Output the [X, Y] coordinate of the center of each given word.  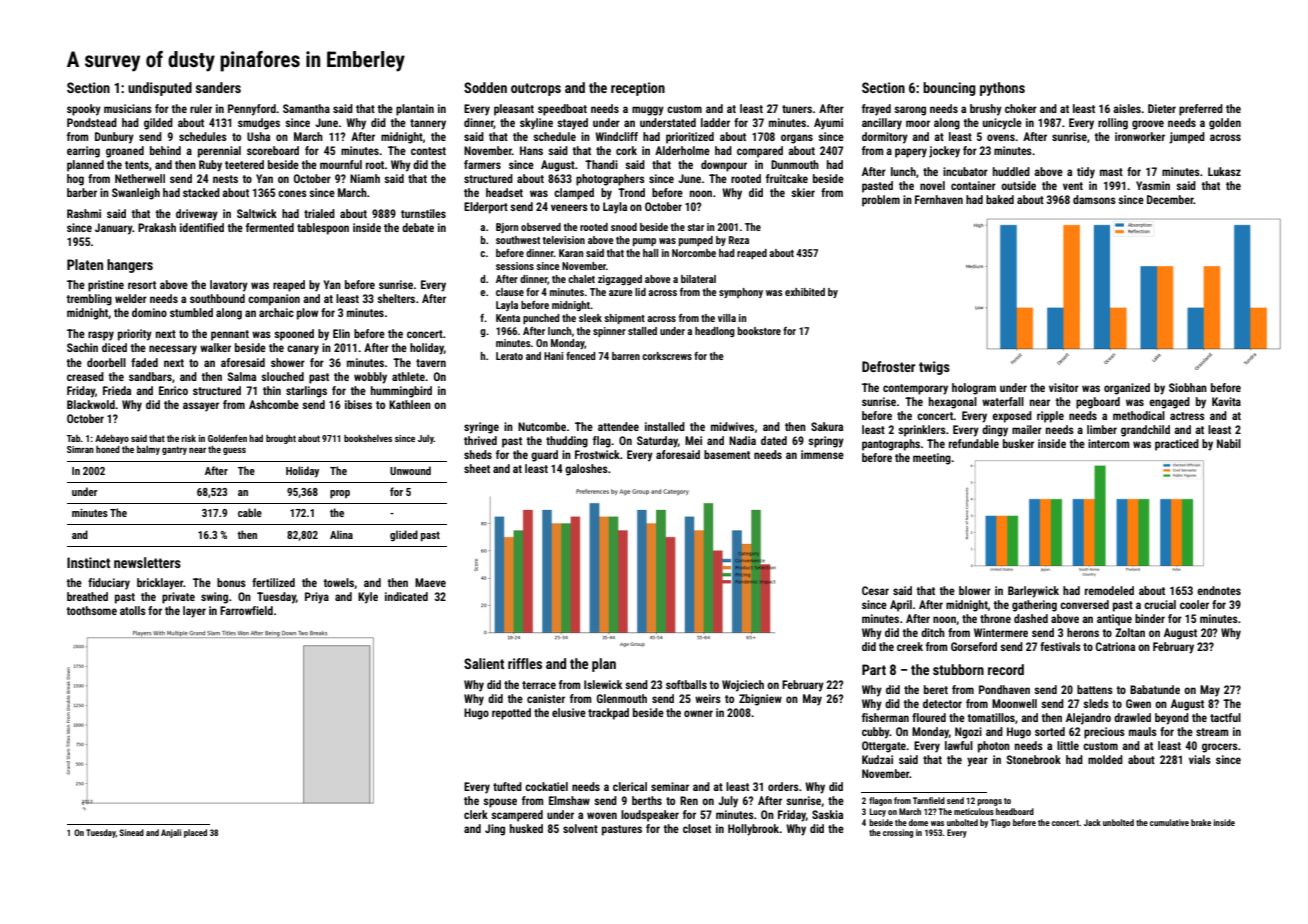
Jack [1092, 822]
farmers [482, 164]
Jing [495, 830]
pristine [106, 286]
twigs [934, 368]
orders [783, 786]
